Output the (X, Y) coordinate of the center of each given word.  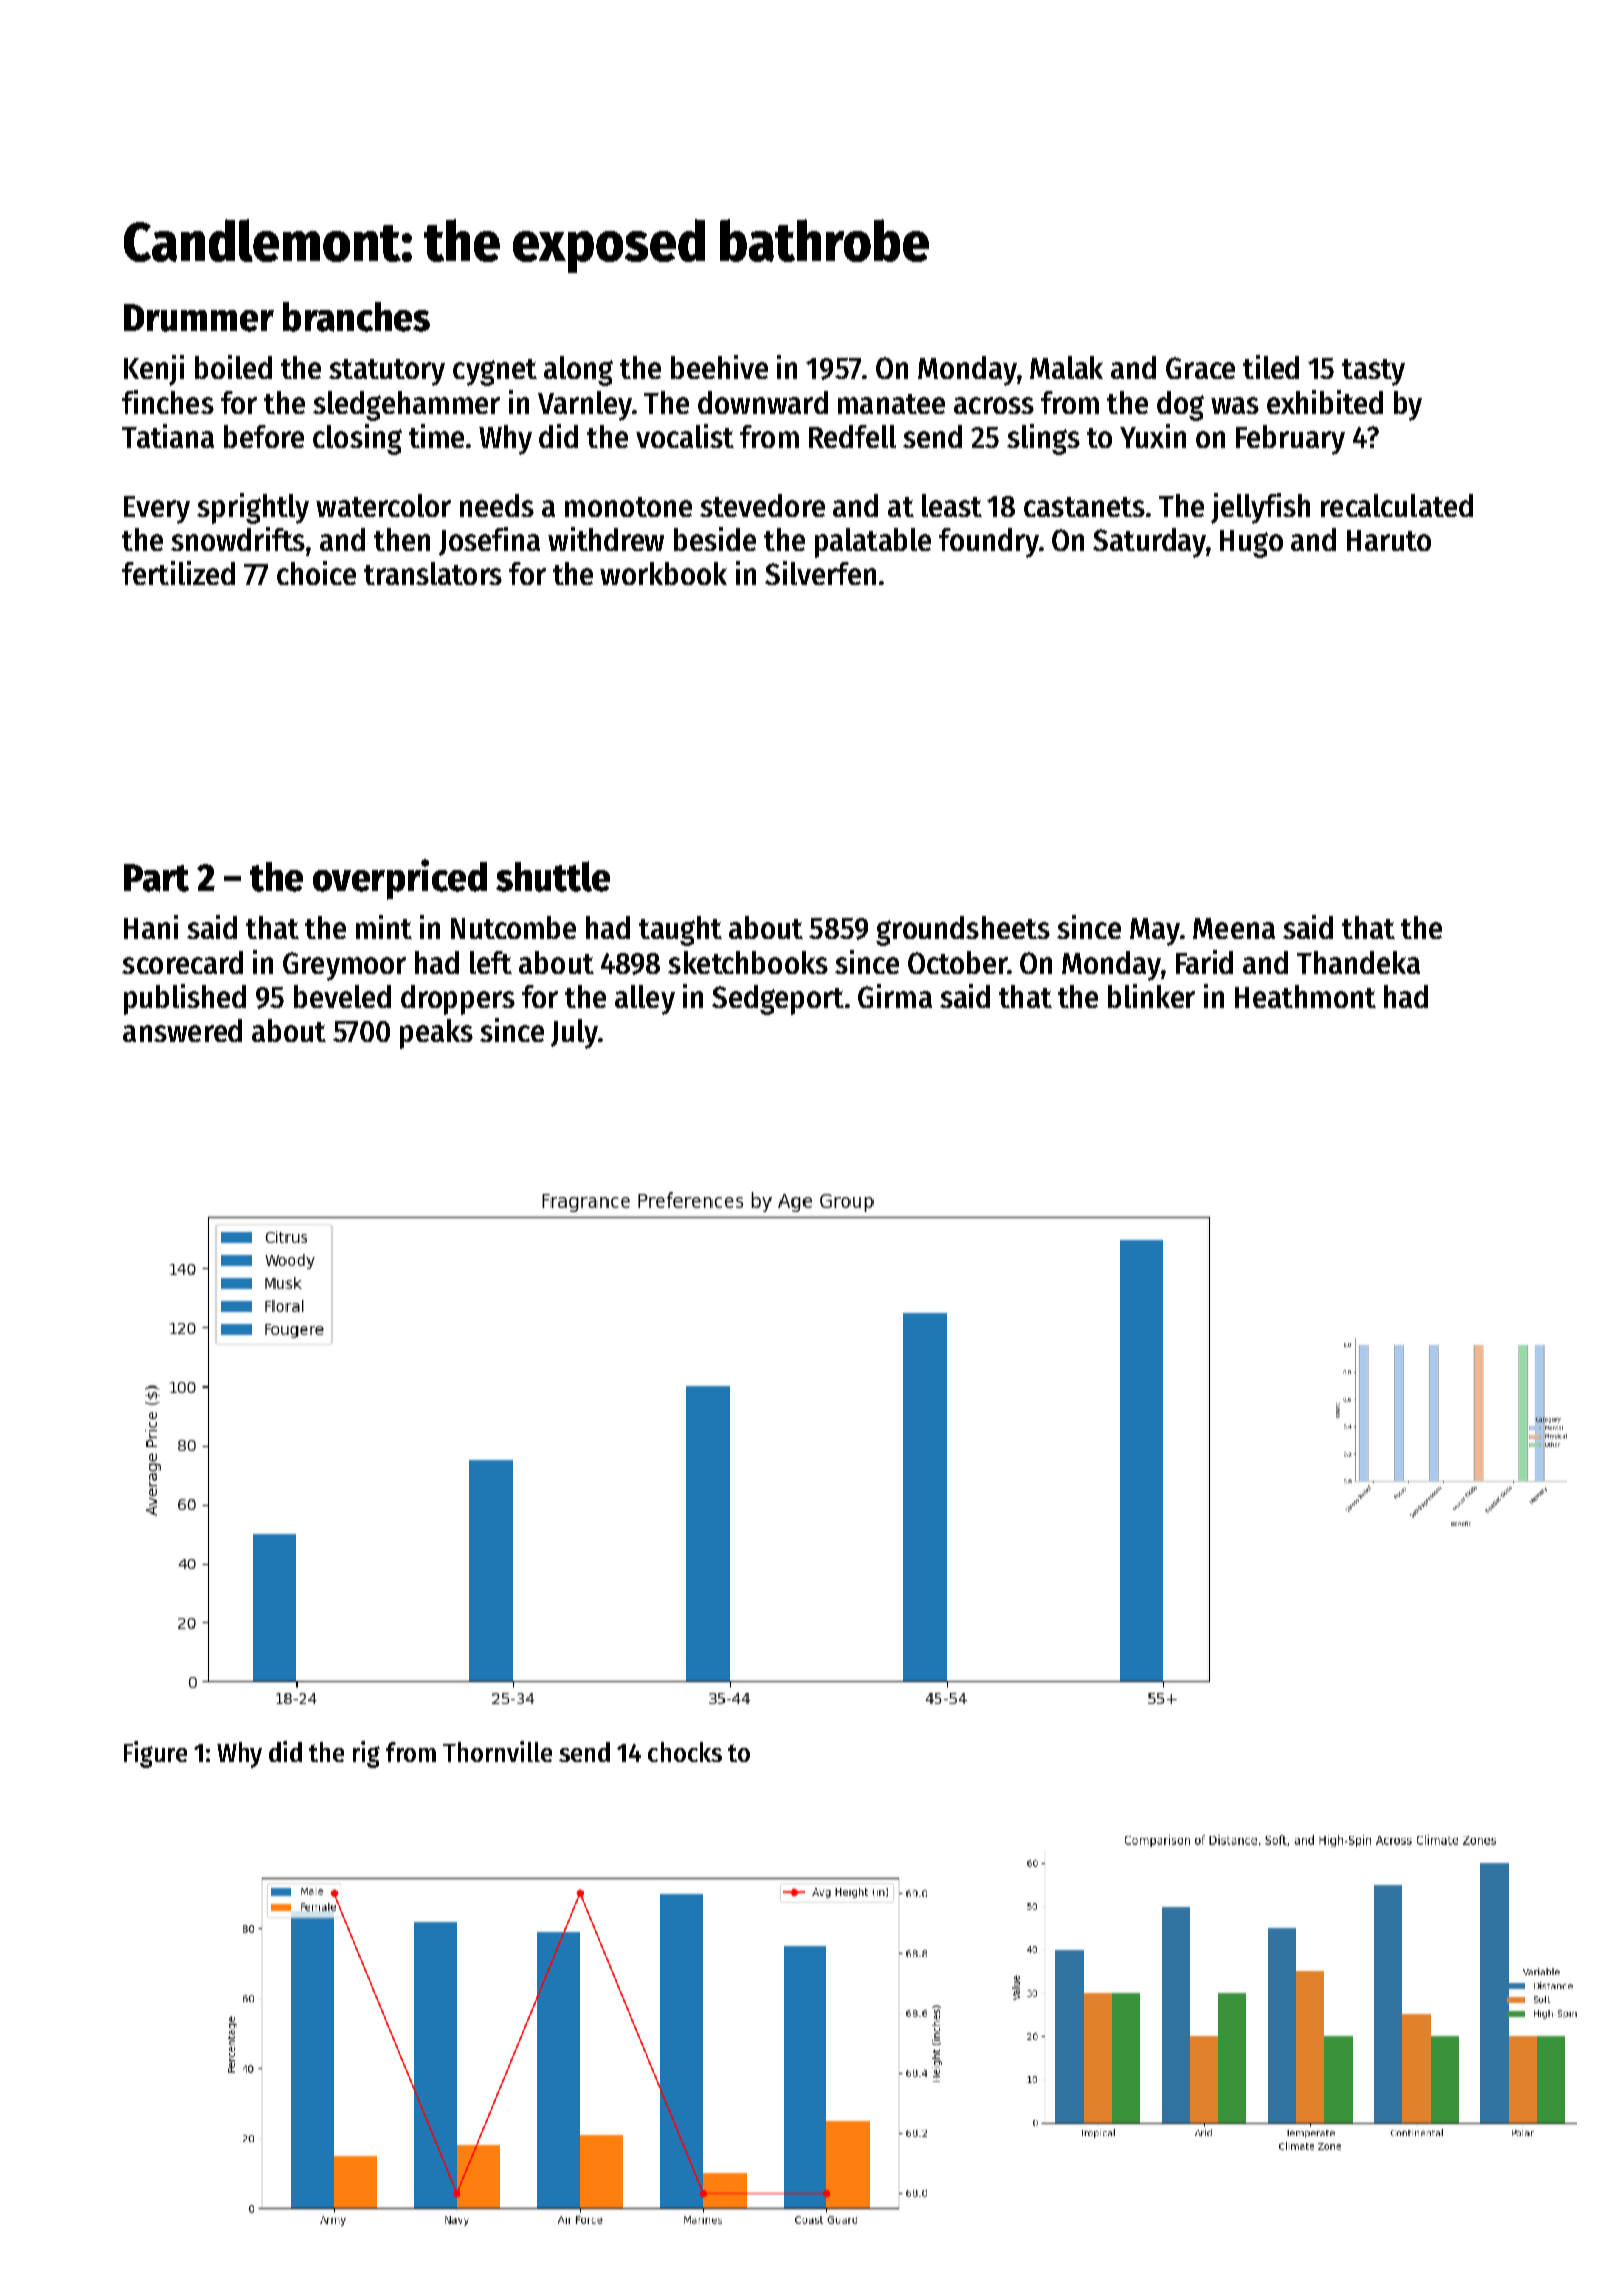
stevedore (762, 505)
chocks (685, 1752)
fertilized (178, 573)
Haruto (1389, 540)
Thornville (497, 1751)
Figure (155, 1754)
